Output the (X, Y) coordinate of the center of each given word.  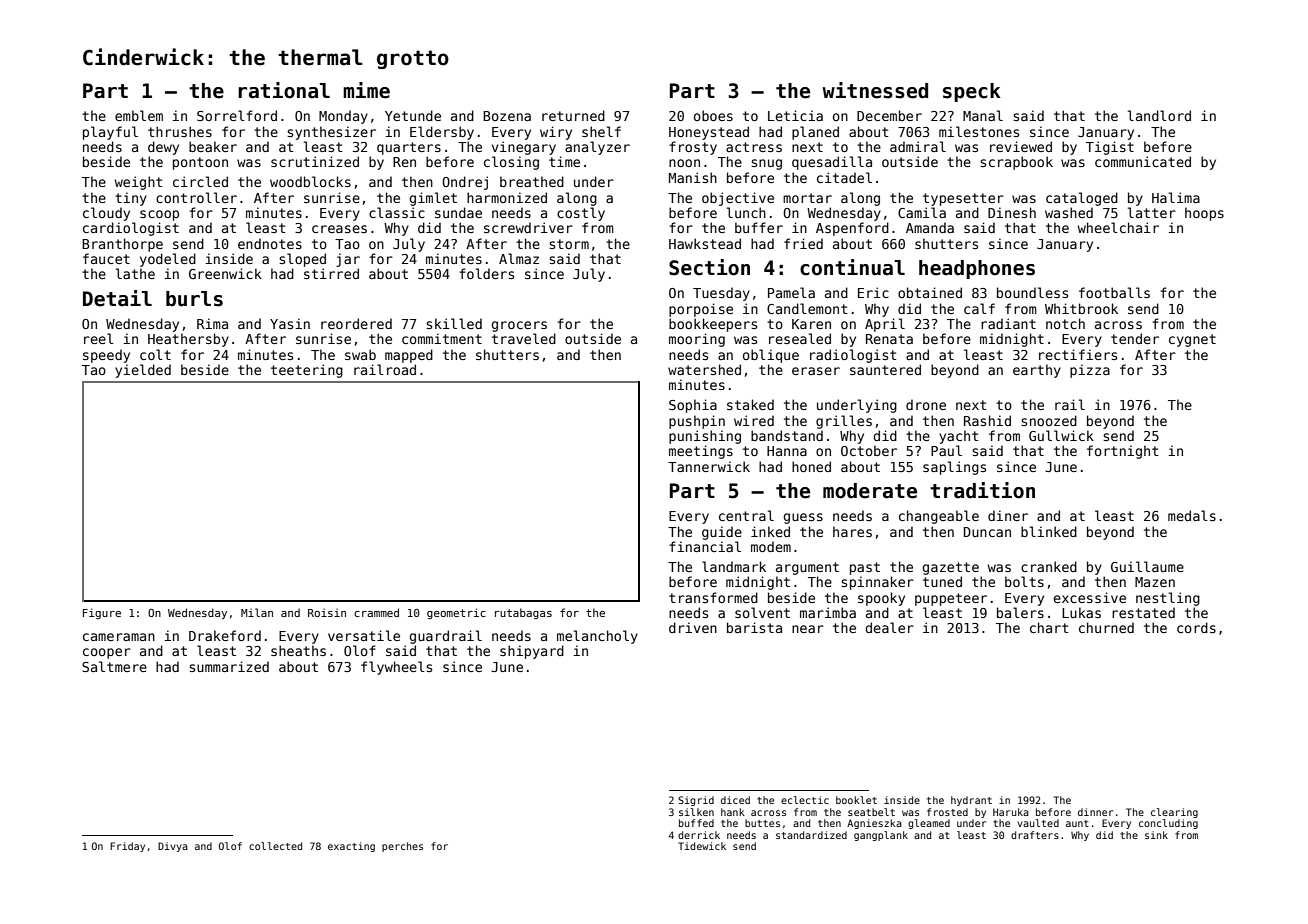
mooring (697, 340)
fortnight (1123, 452)
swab (360, 354)
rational (284, 90)
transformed (713, 597)
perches (402, 847)
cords (1196, 627)
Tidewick (702, 846)
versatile (364, 635)
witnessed (875, 90)
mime (366, 90)
